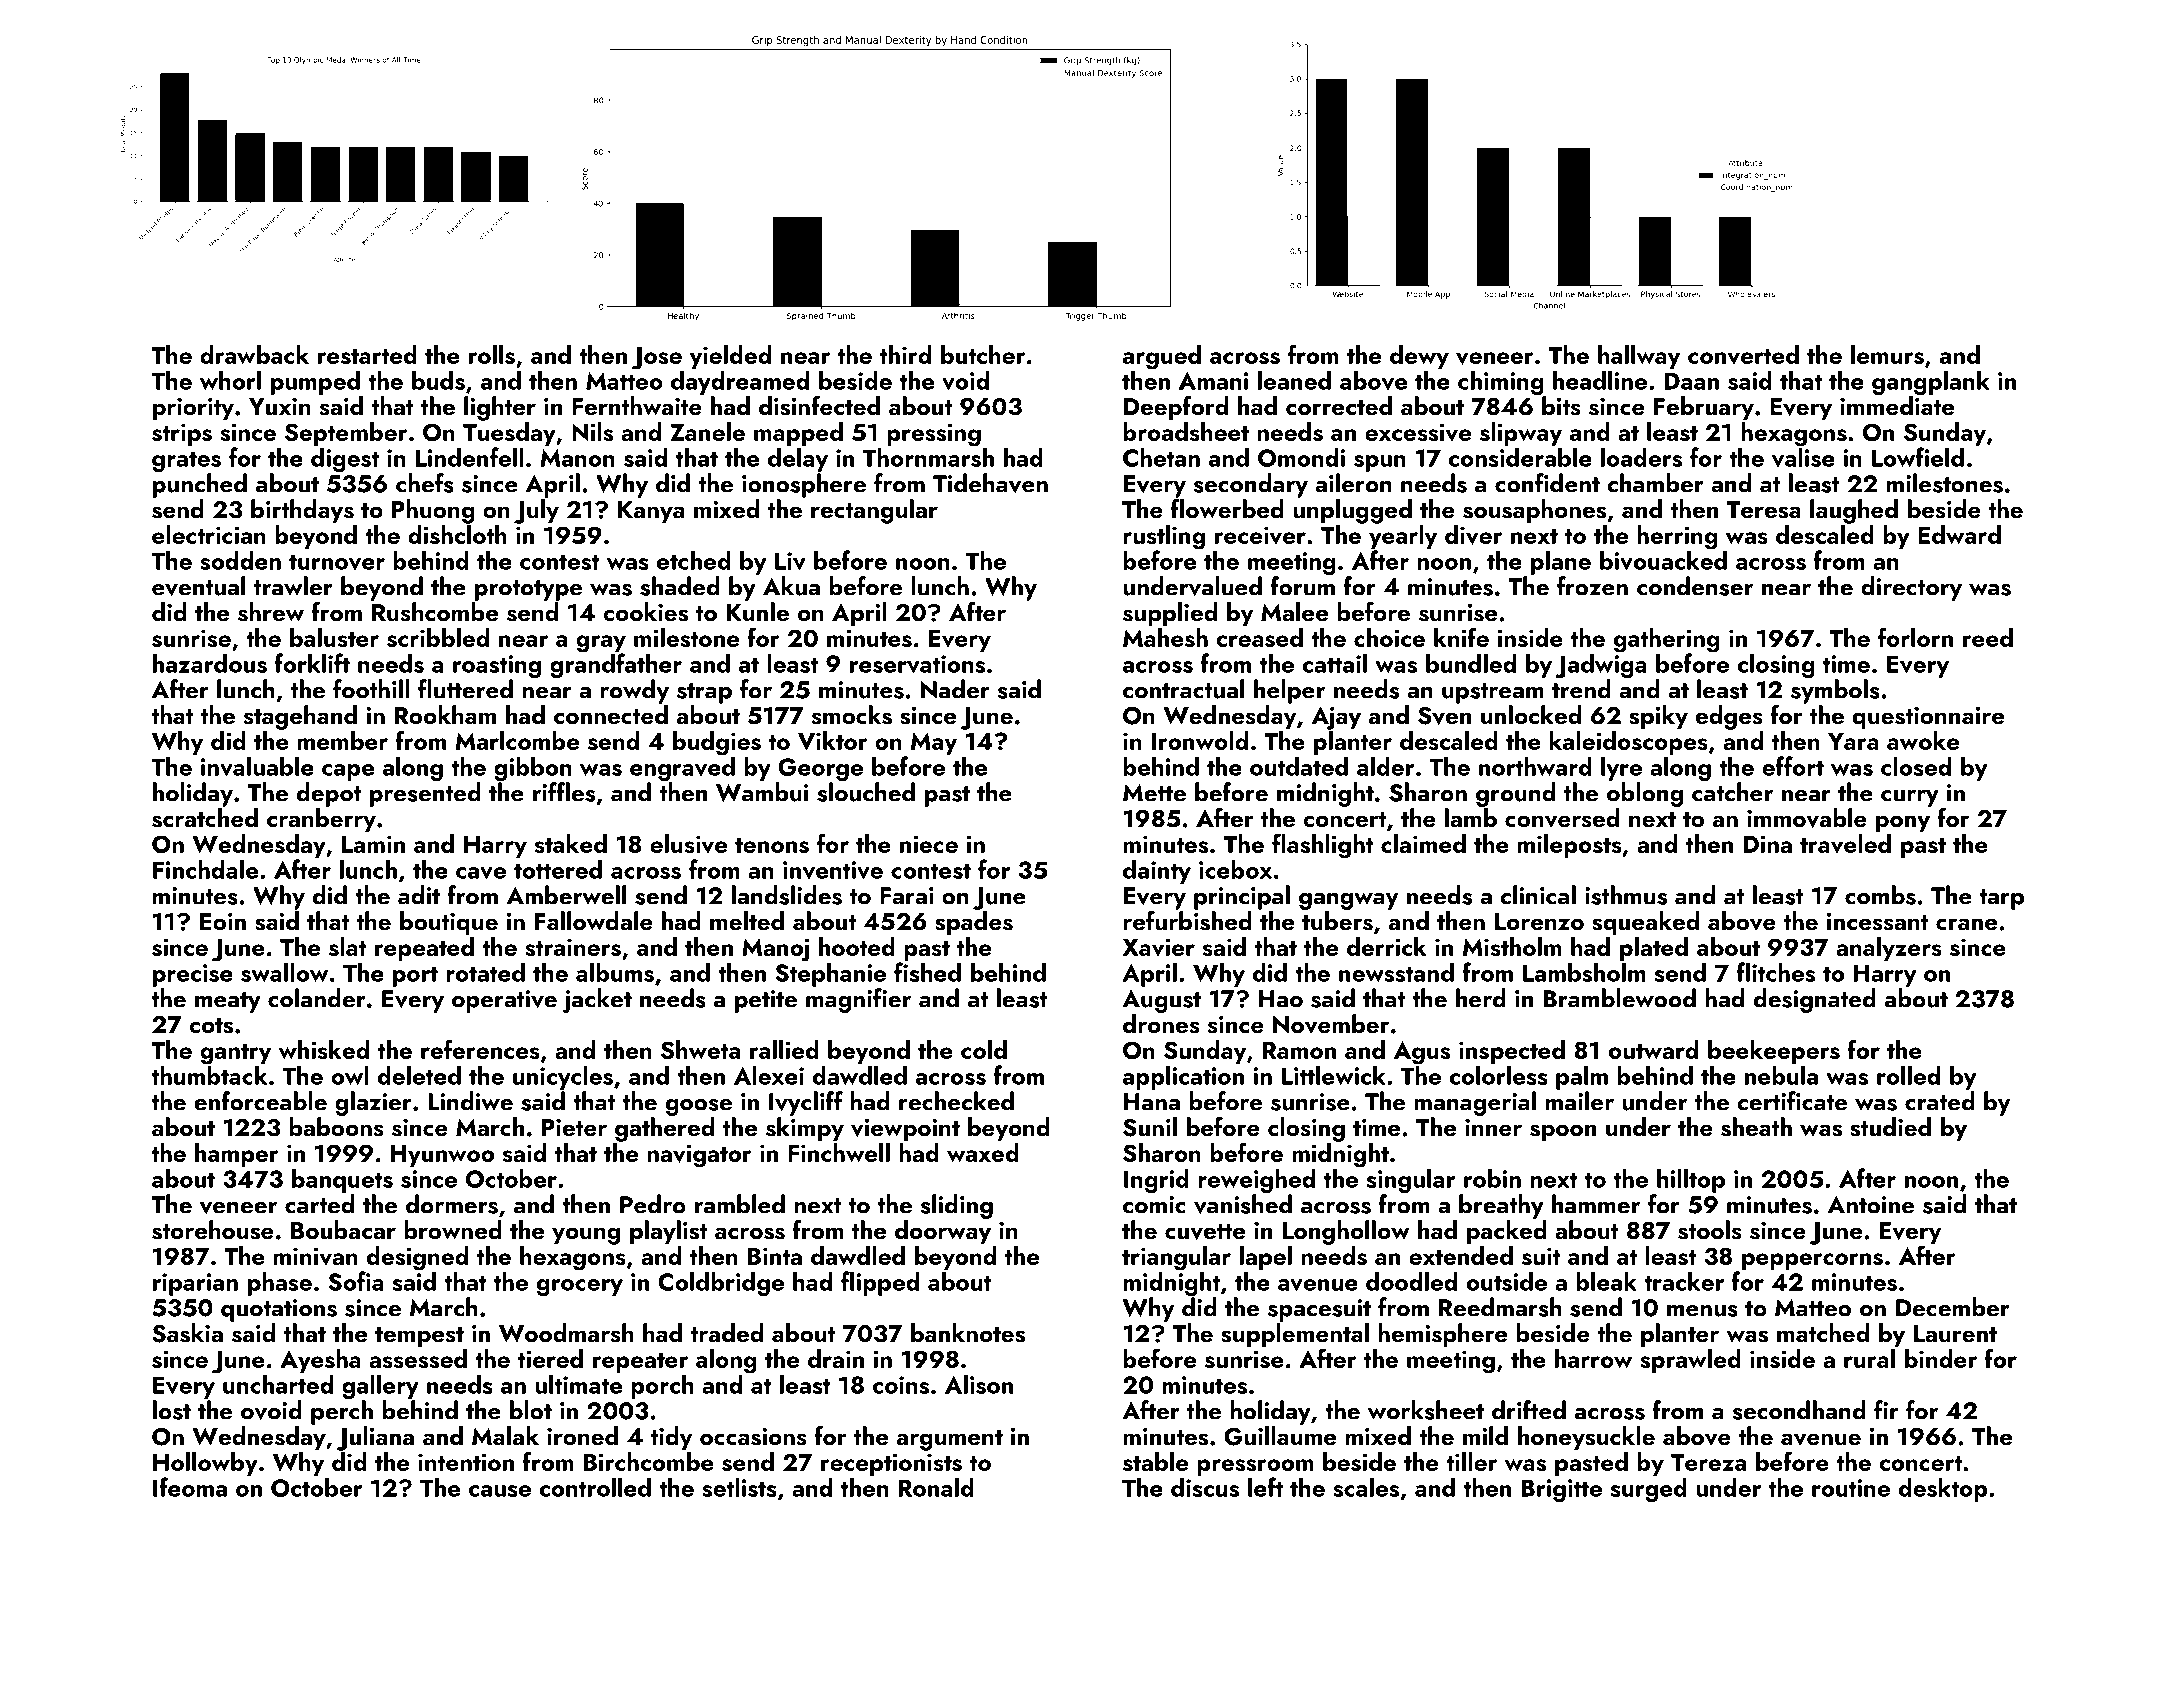 The image size is (2178, 1683). What do you see at coordinates (1162, 357) in the image?
I see `argued` at bounding box center [1162, 357].
